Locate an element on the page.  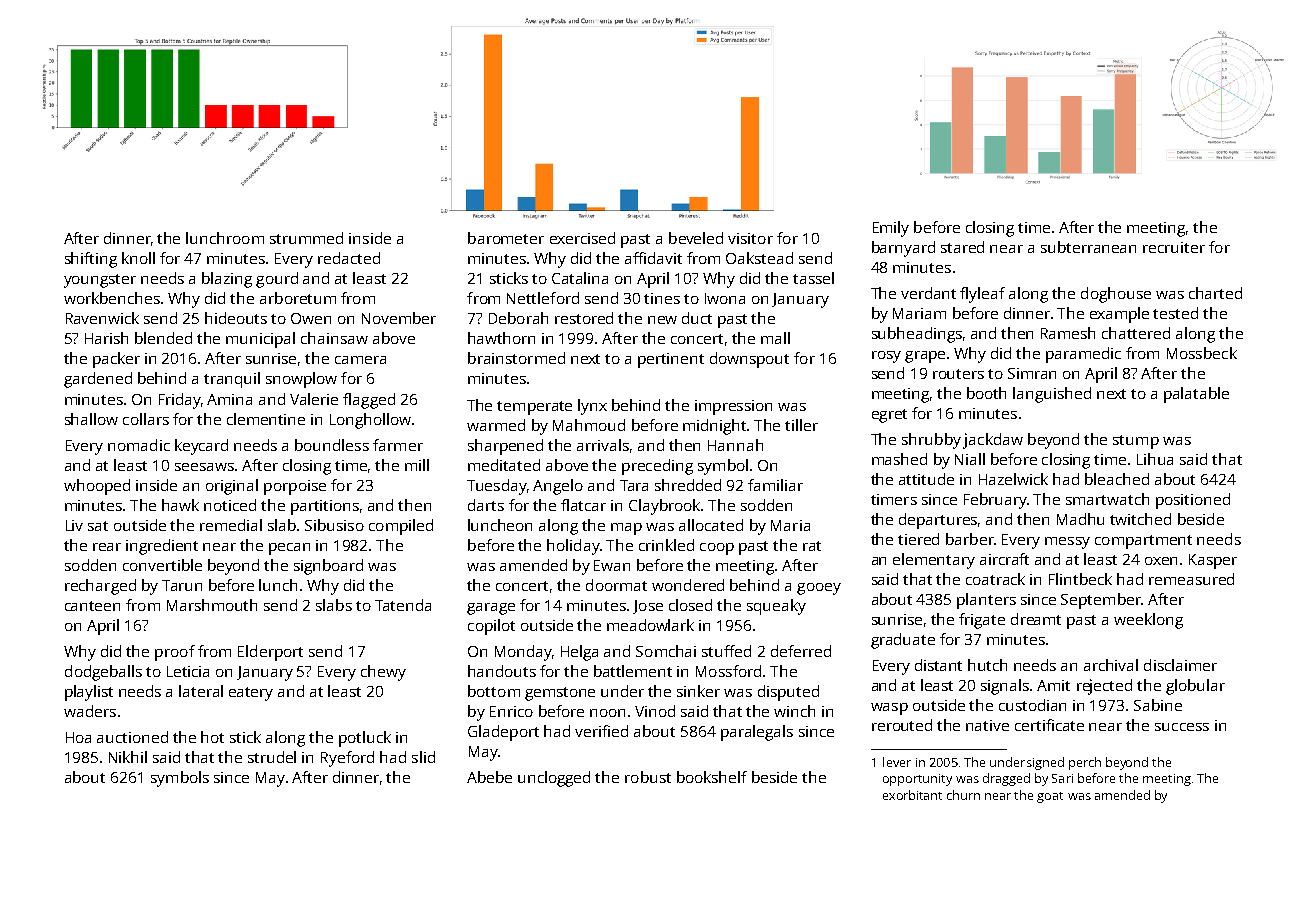
knoll is located at coordinates (138, 258).
